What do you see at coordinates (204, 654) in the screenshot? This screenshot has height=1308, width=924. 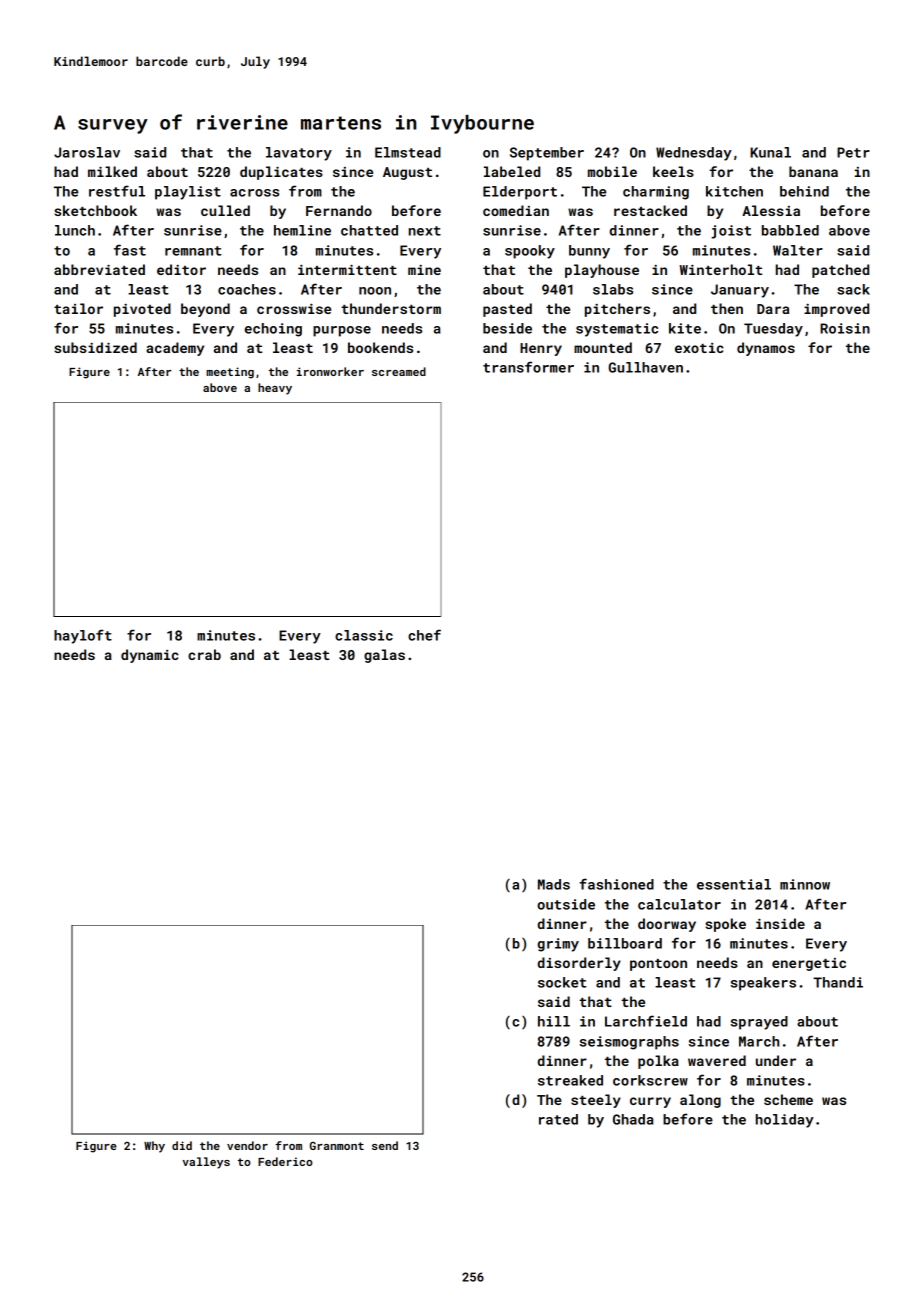 I see `crab` at bounding box center [204, 654].
